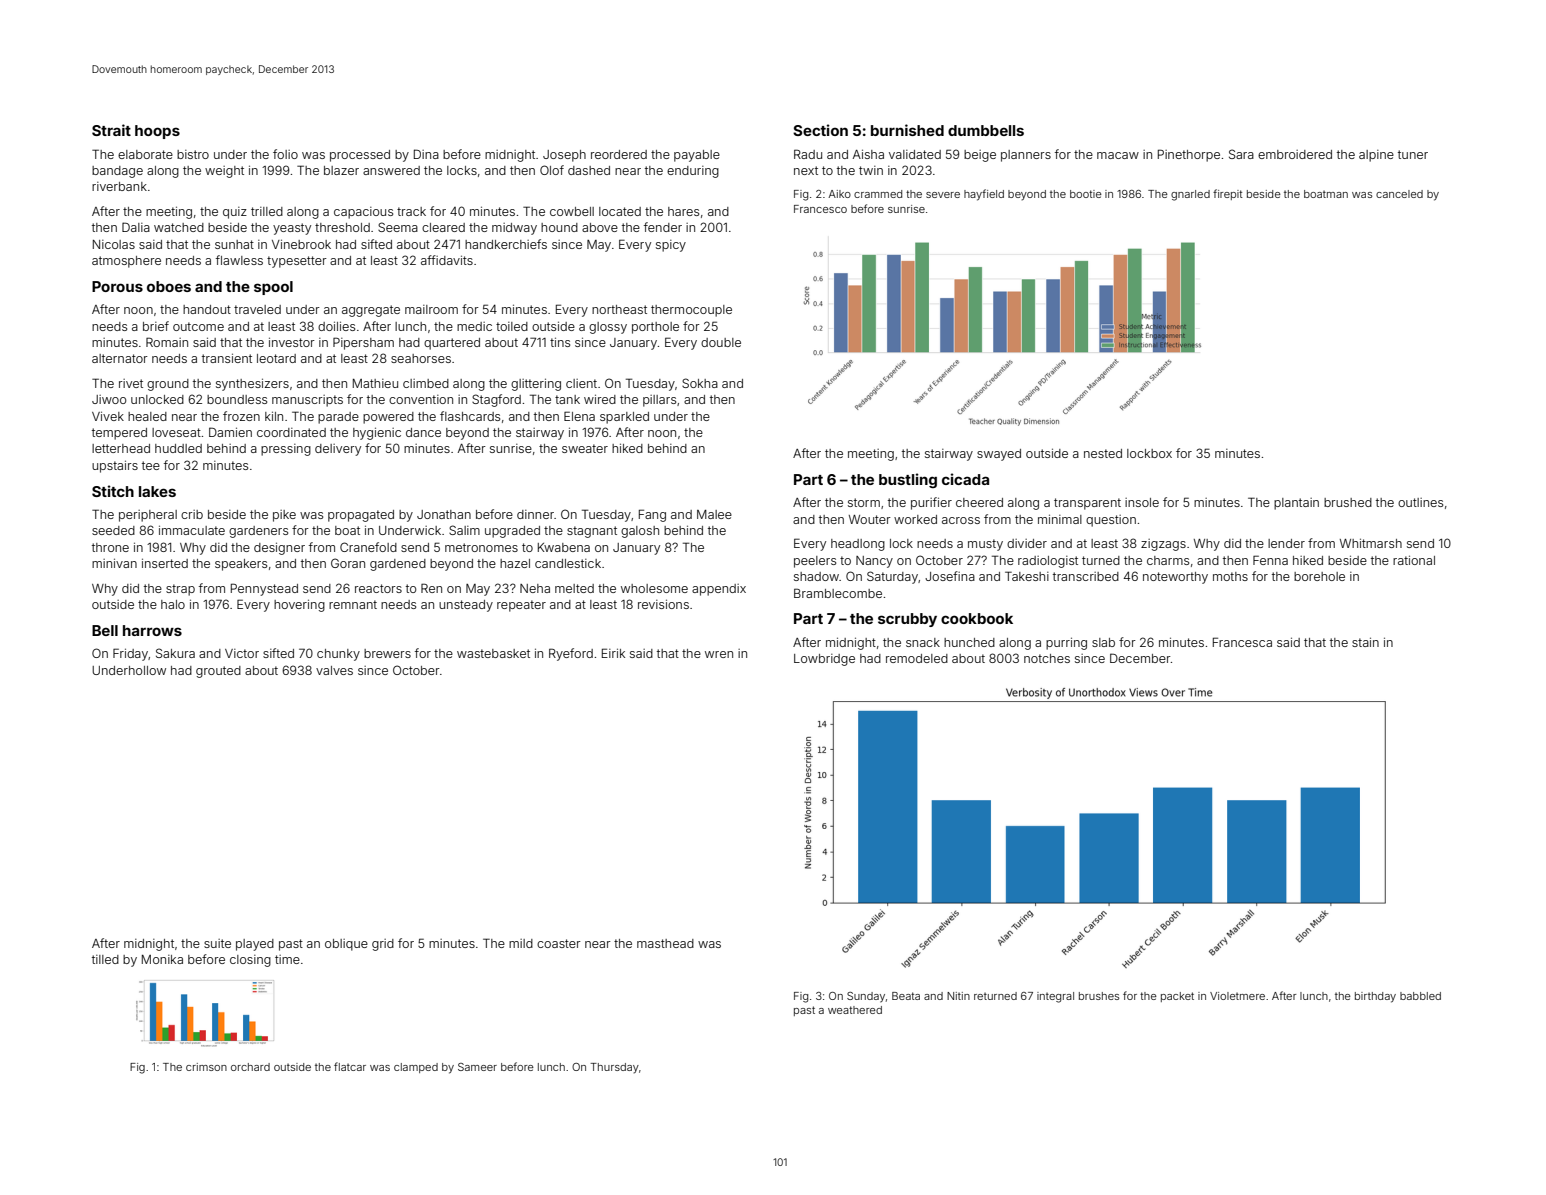 The image size is (1546, 1195). Describe the element at coordinates (175, 653) in the page. I see `Sakura` at that location.
